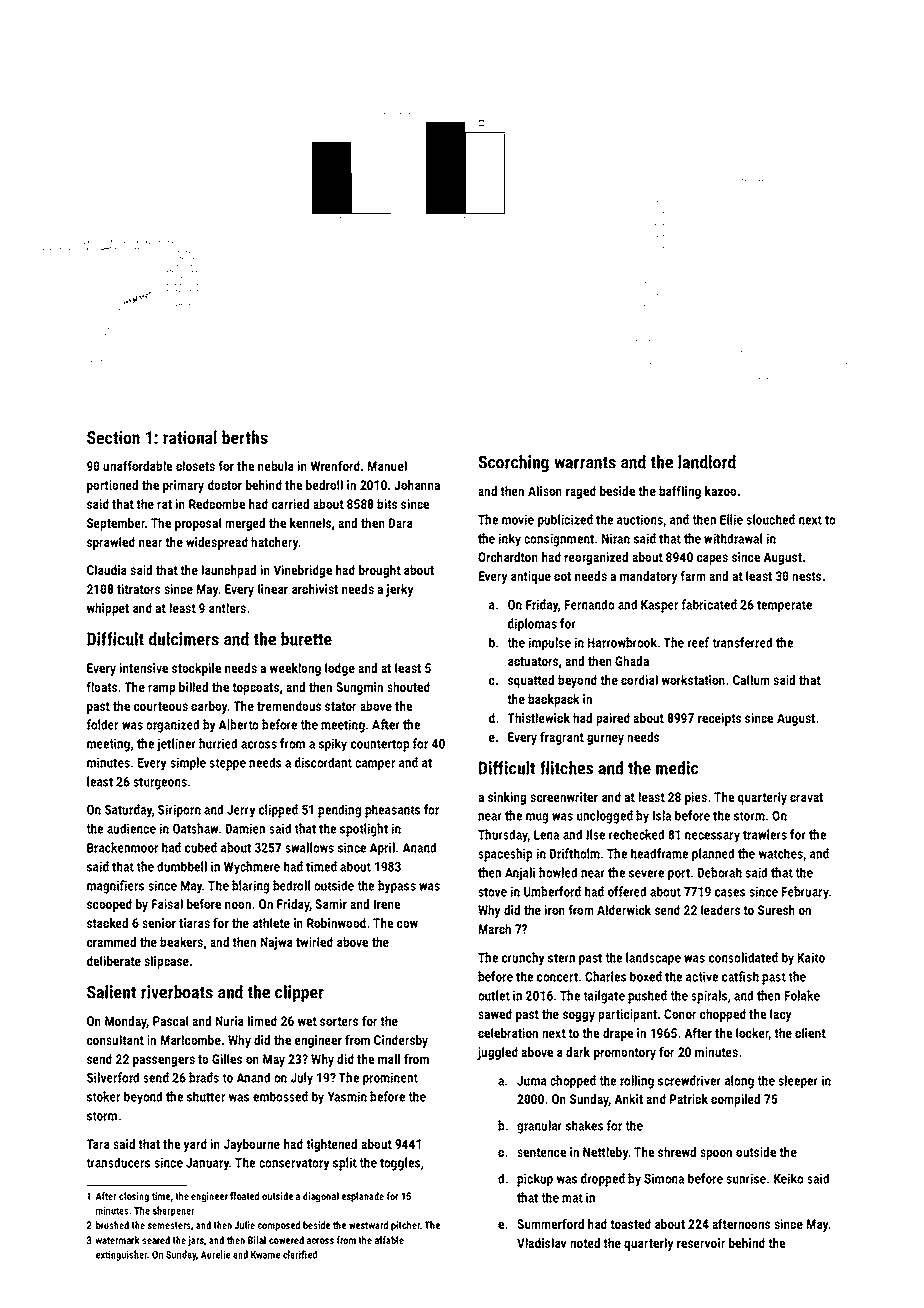 The height and width of the page is (1308, 924). Describe the element at coordinates (776, 910) in the page. I see `Suresh` at that location.
